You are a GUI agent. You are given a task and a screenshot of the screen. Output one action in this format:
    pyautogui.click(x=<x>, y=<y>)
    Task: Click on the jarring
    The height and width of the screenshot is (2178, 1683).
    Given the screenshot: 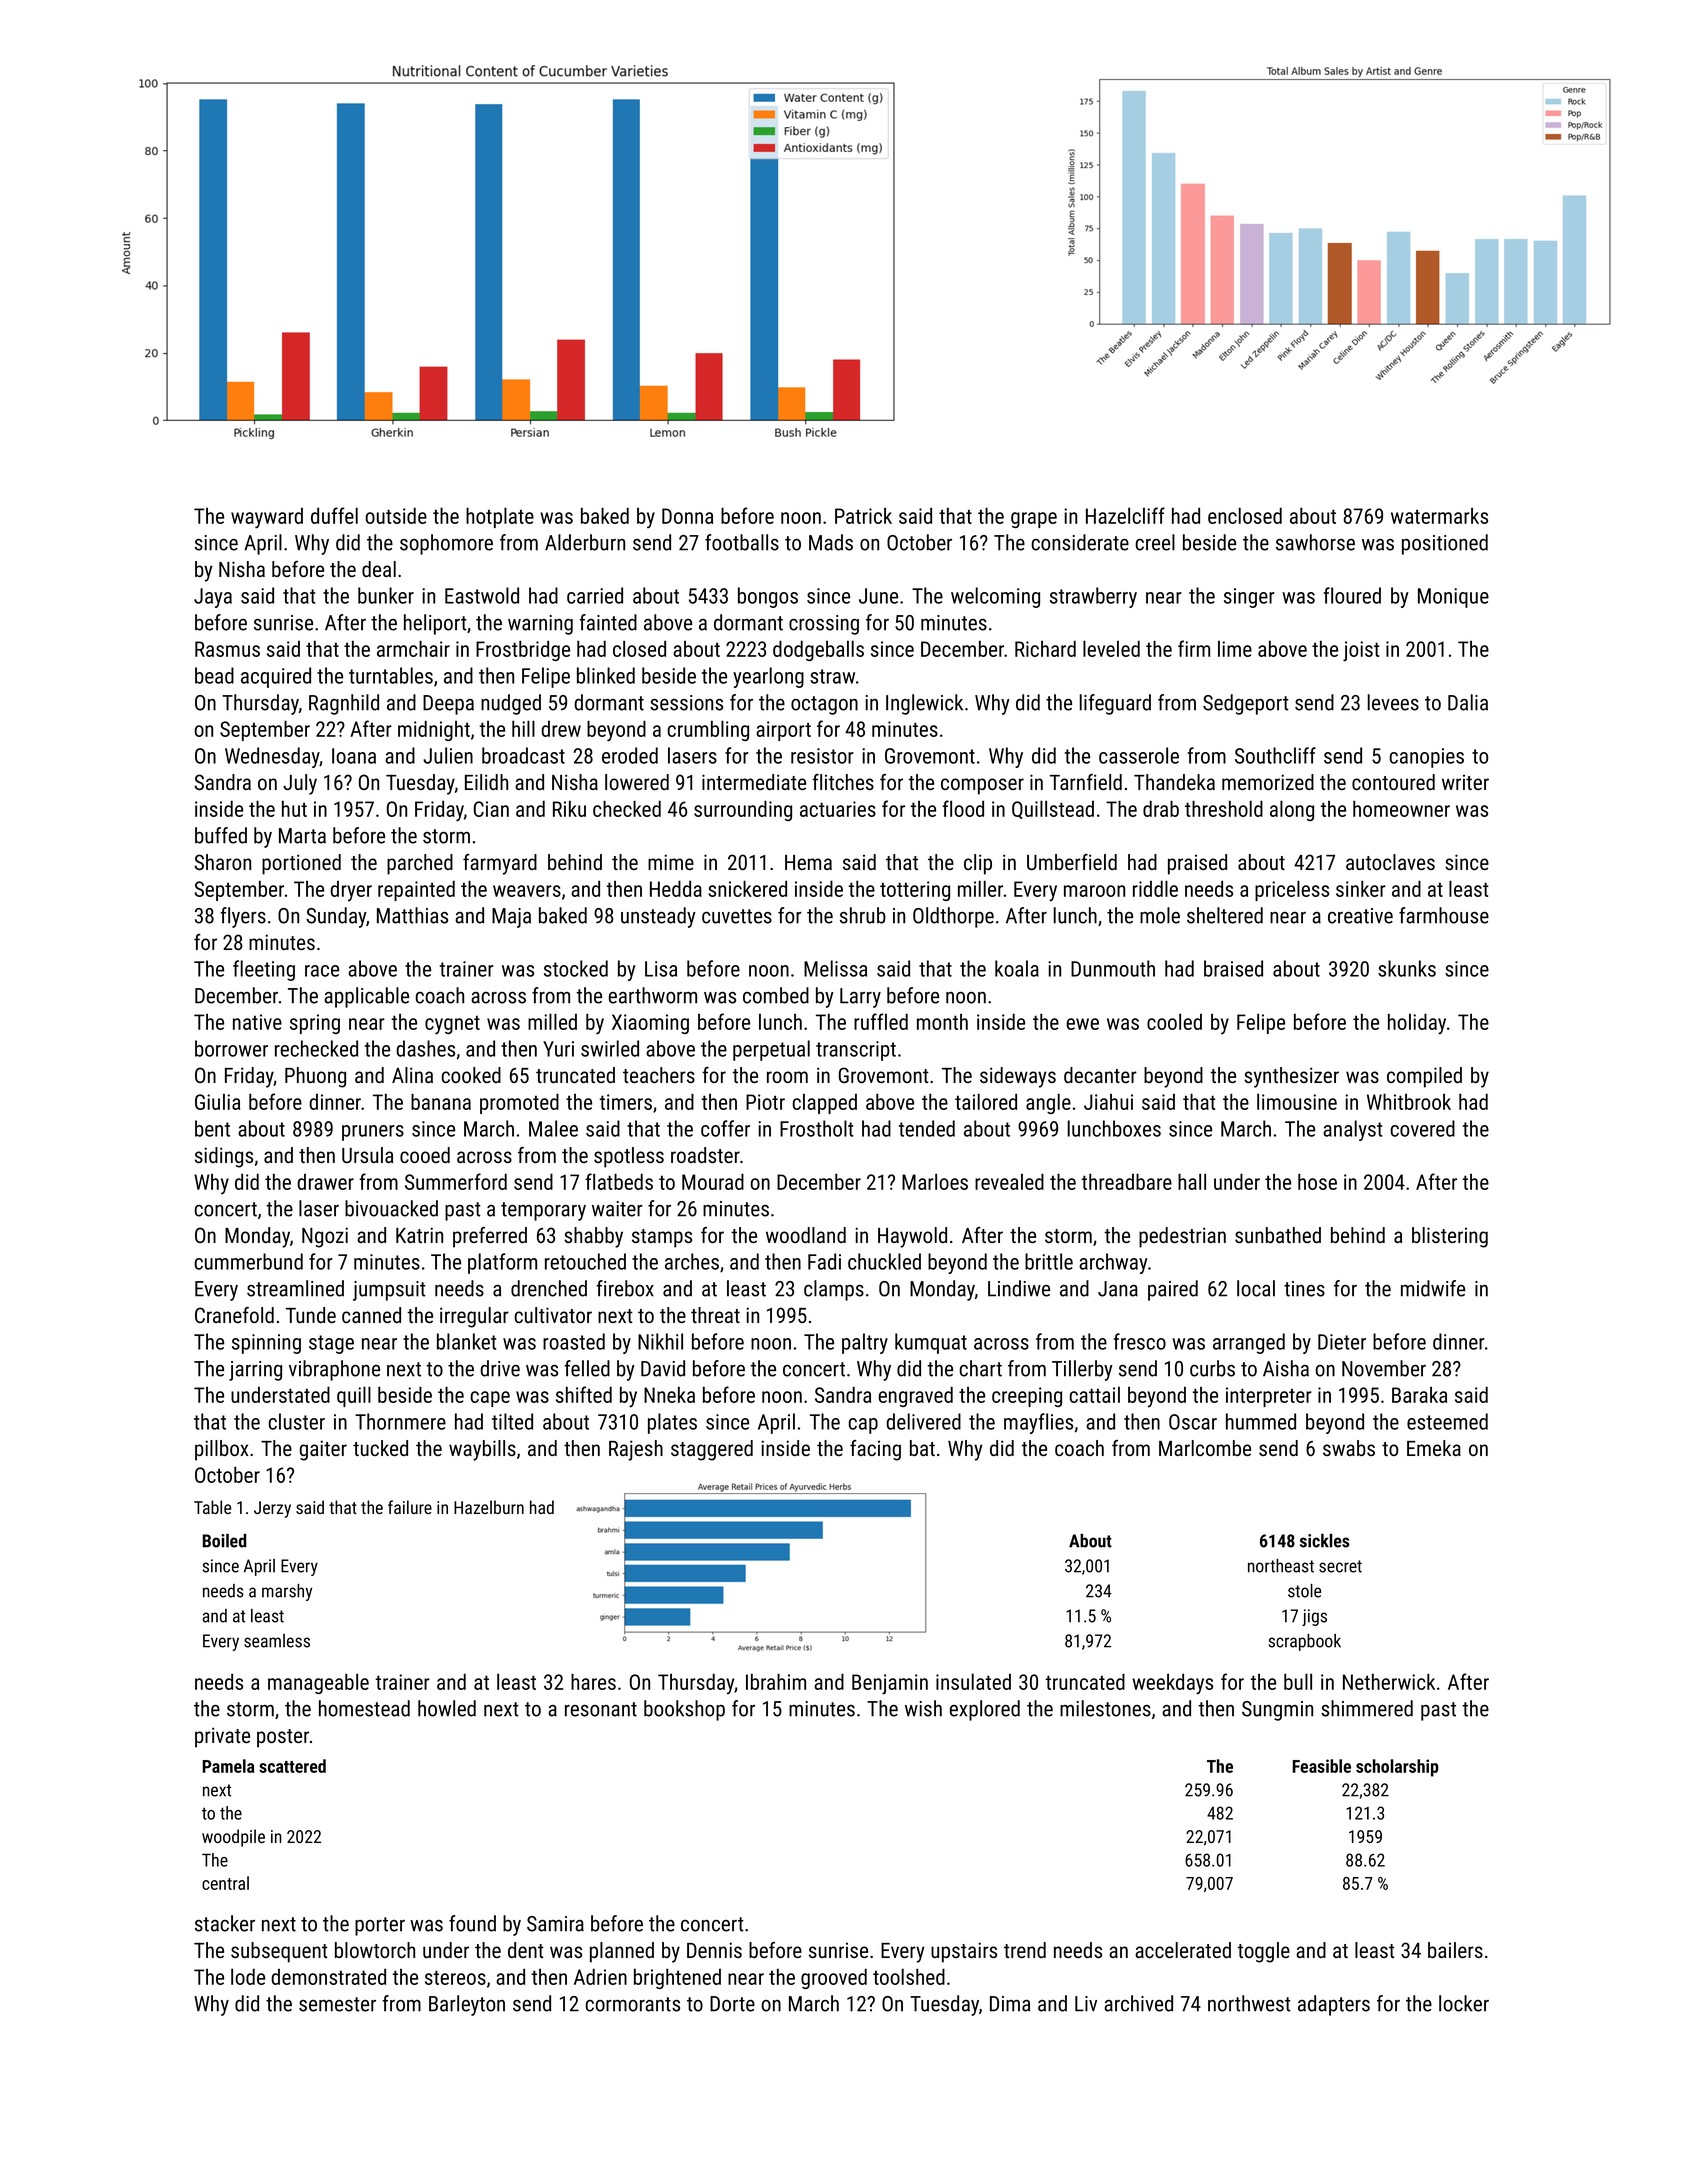 What is the action you would take?
    pyautogui.click(x=255, y=1371)
